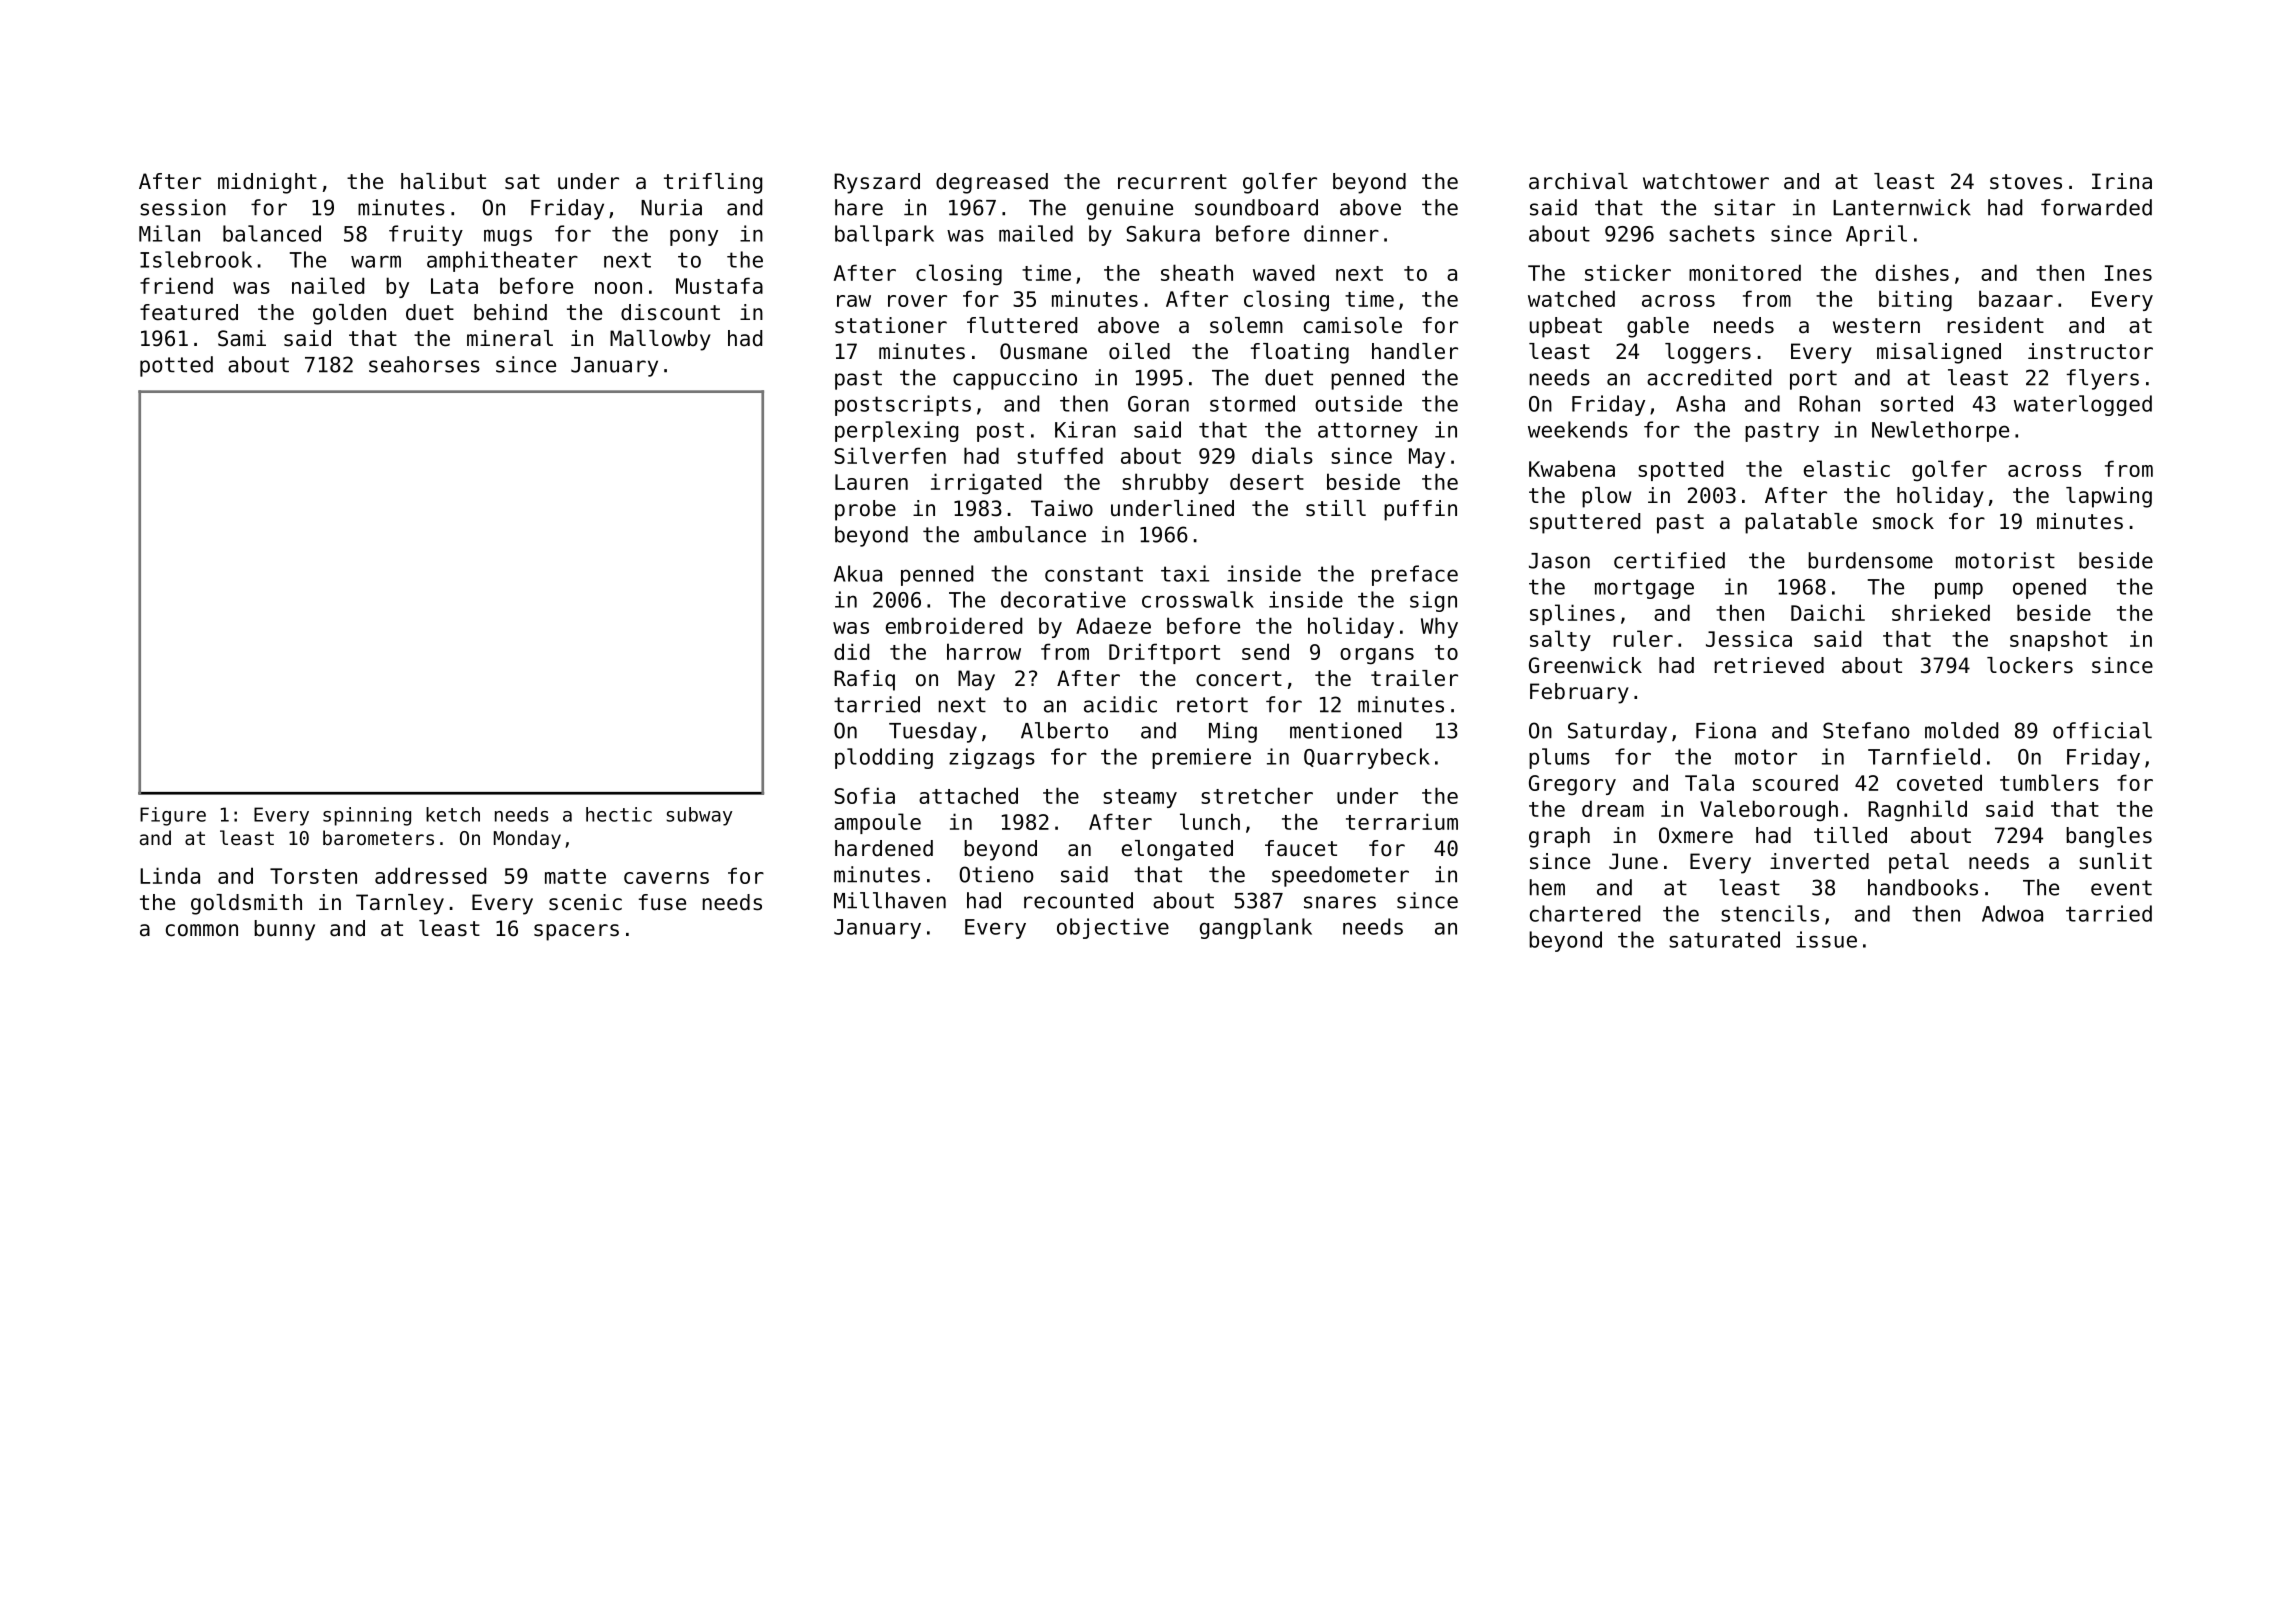 This screenshot has width=2292, height=1620. I want to click on lockers, so click(2030, 665).
